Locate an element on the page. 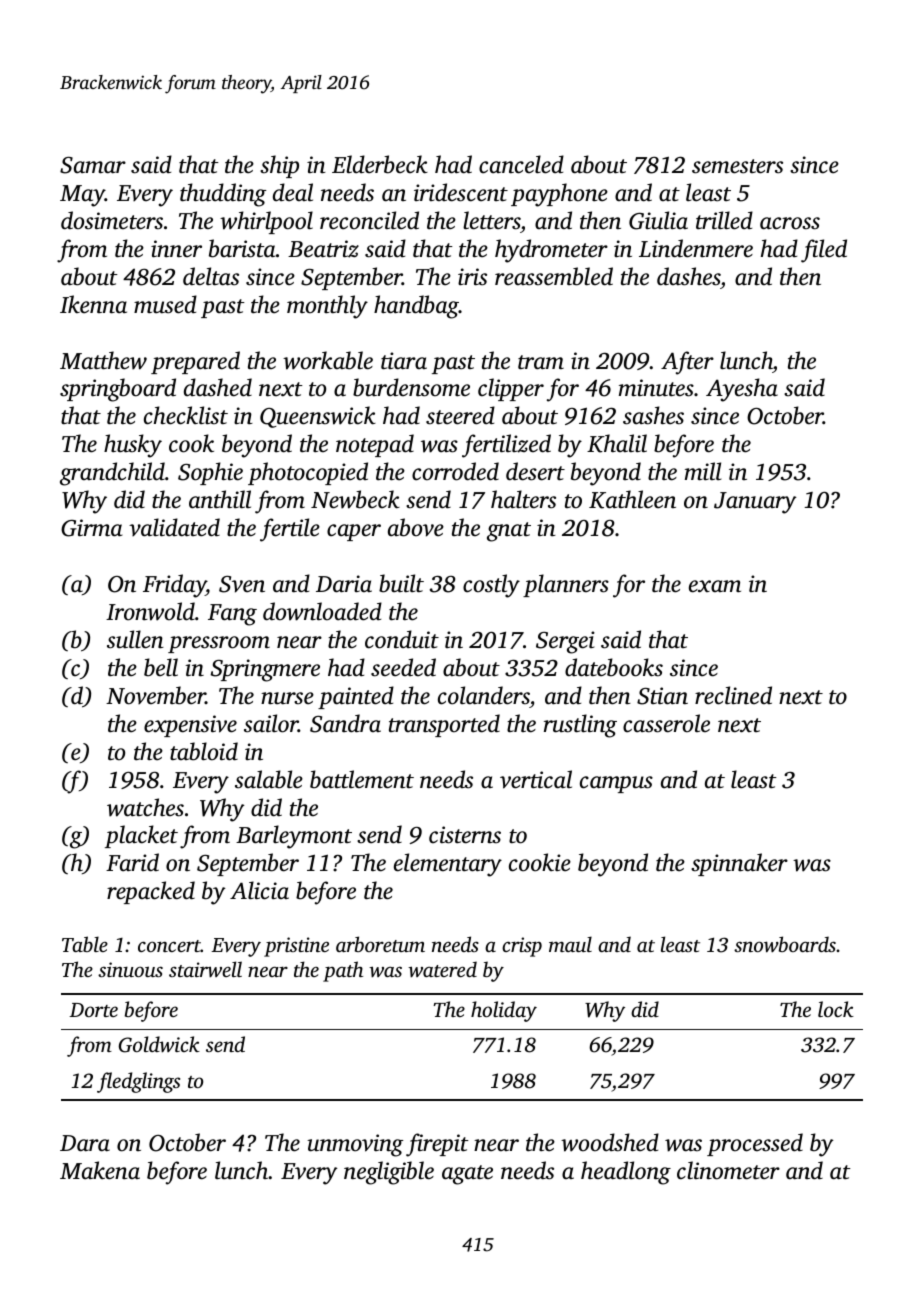  arboretum is located at coordinates (380, 944).
